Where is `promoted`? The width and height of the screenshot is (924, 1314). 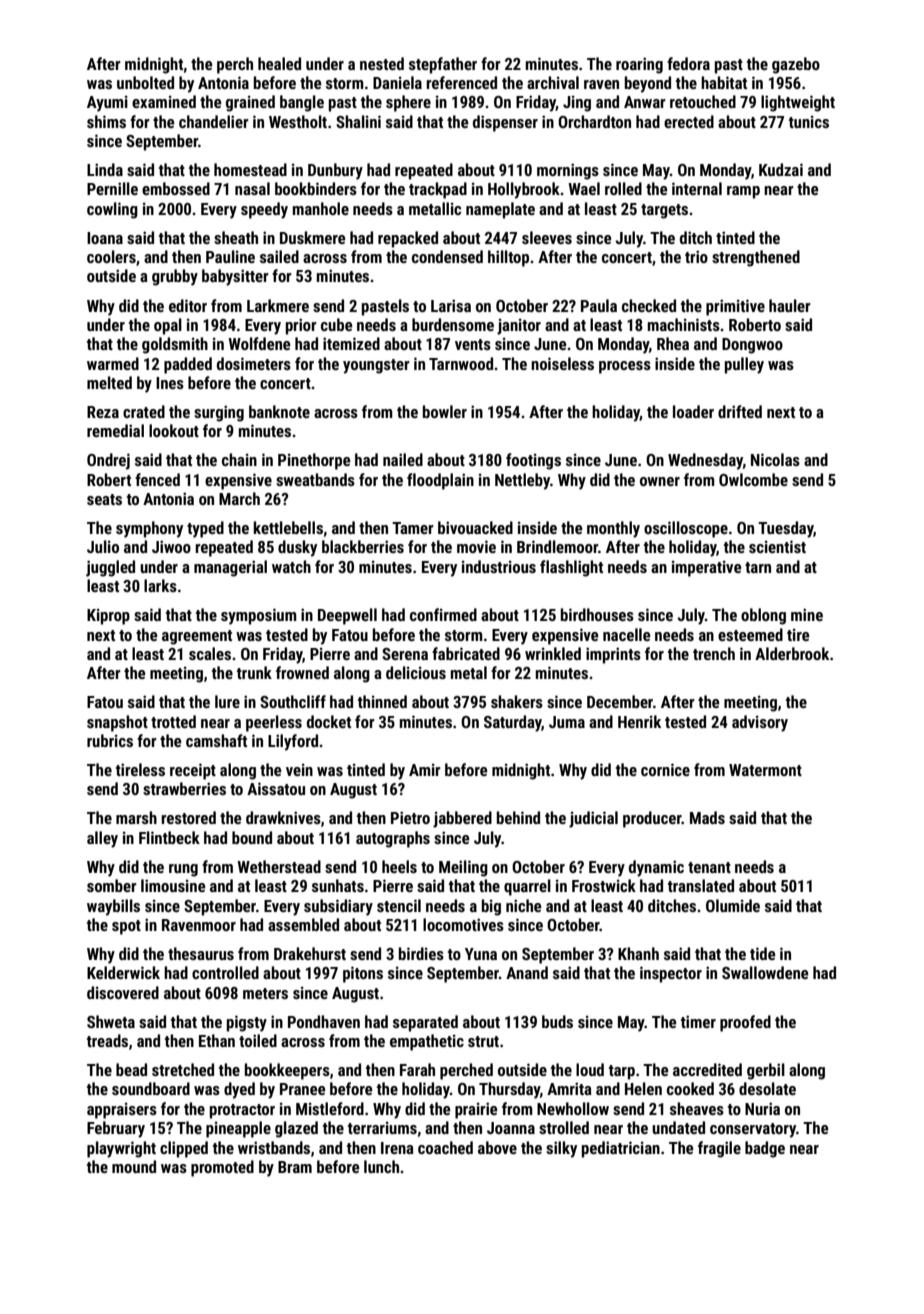
promoted is located at coordinates (222, 1168).
